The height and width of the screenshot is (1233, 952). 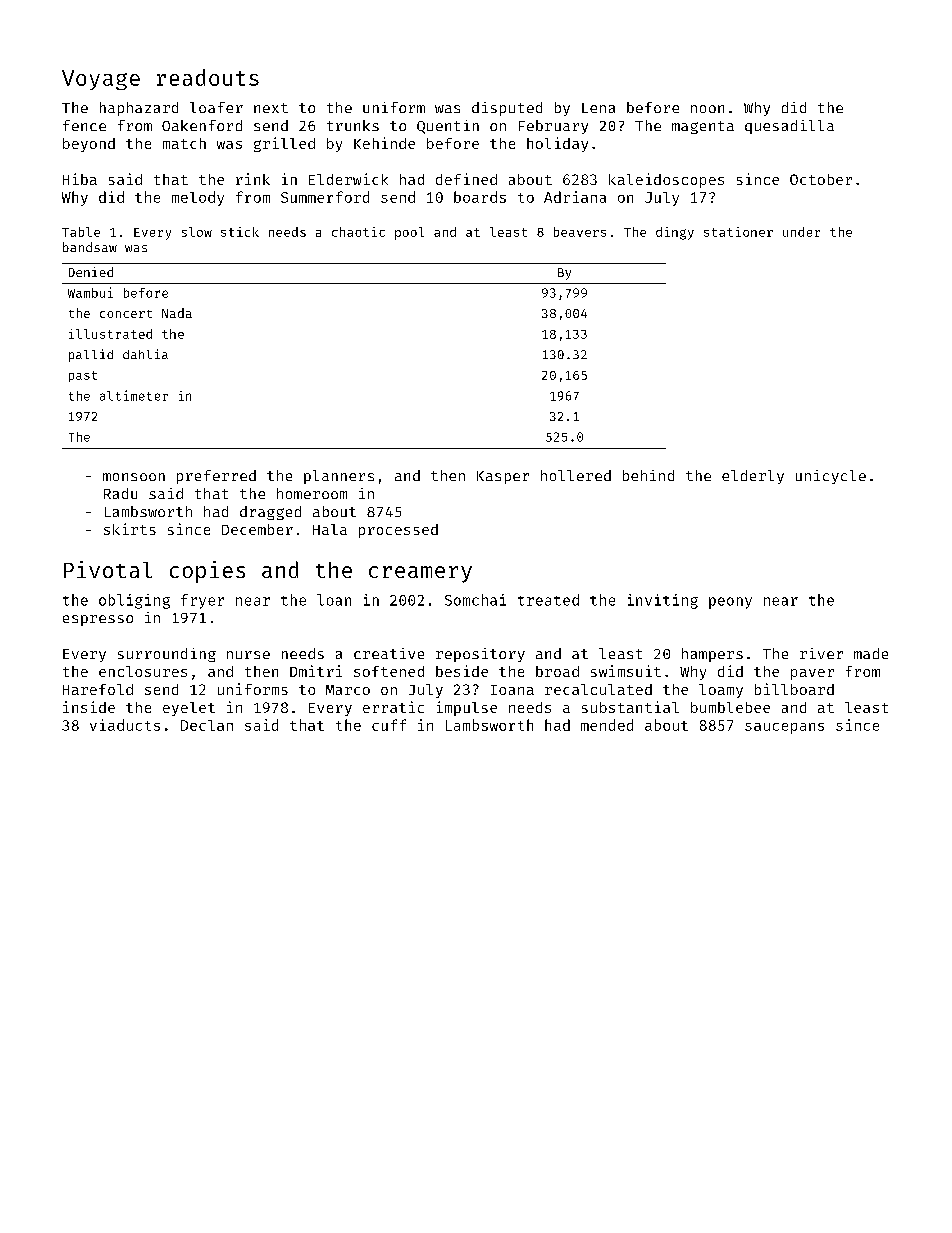 I want to click on processed, so click(x=398, y=531).
